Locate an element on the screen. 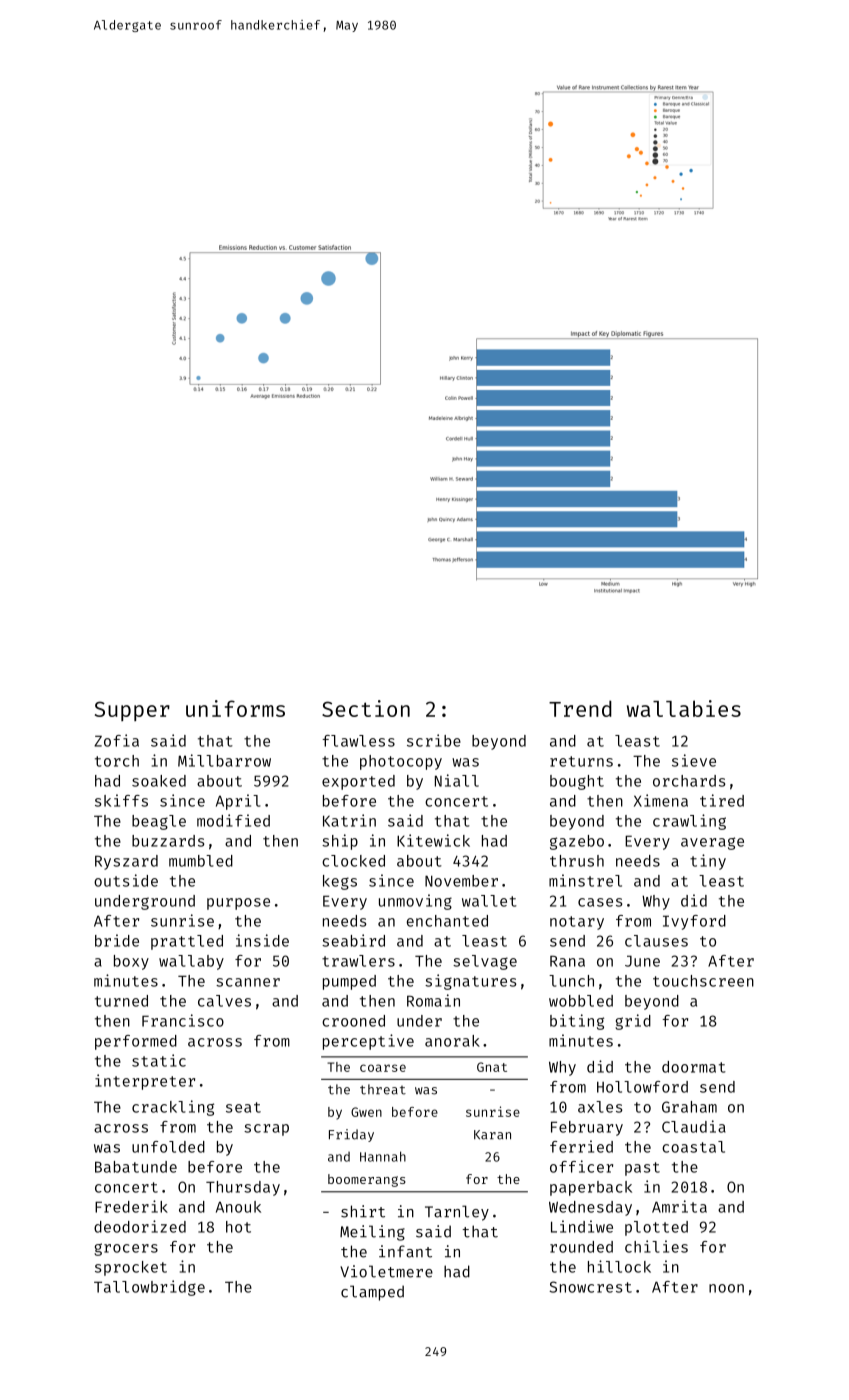  Snowcrest is located at coordinates (590, 1287).
